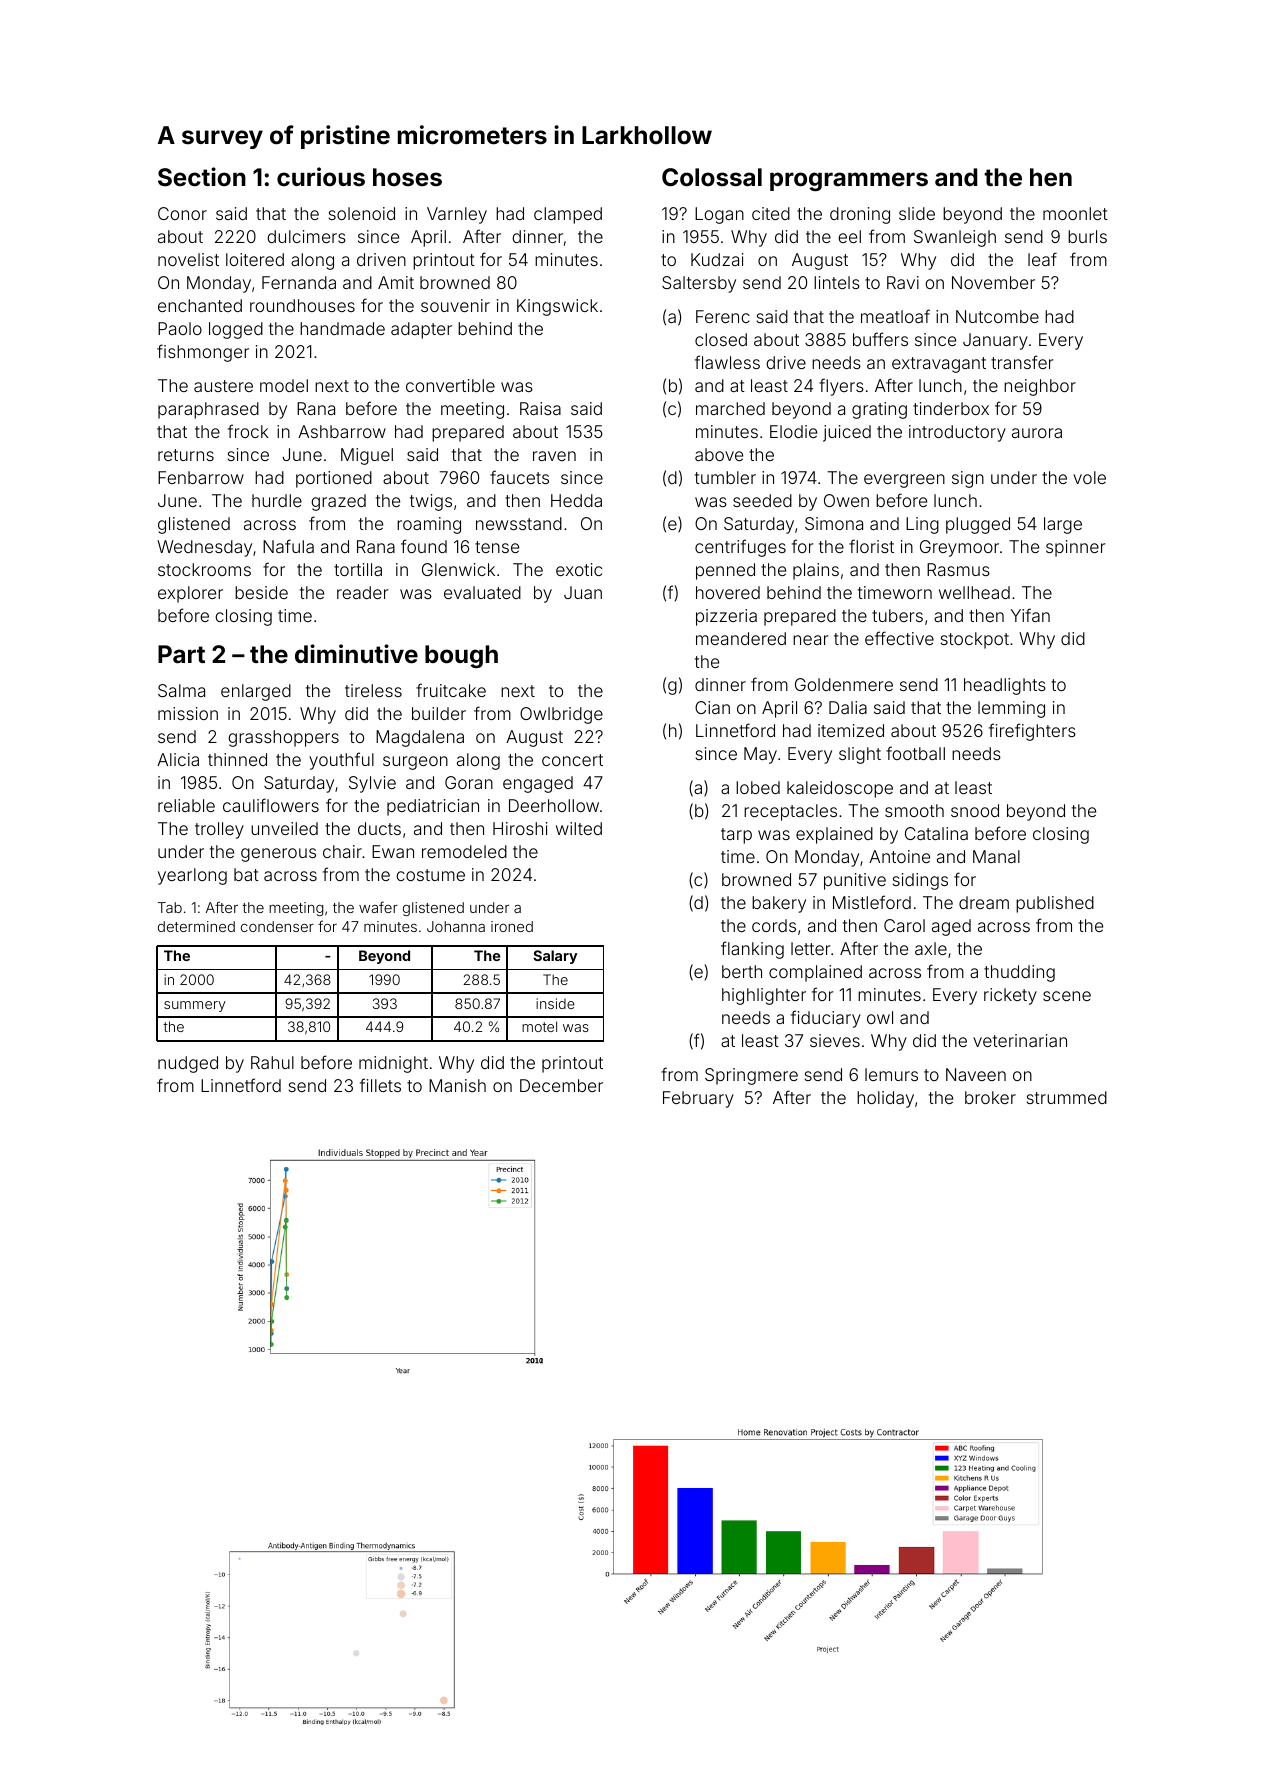  Describe the element at coordinates (223, 386) in the document. I see `austere` at that location.
